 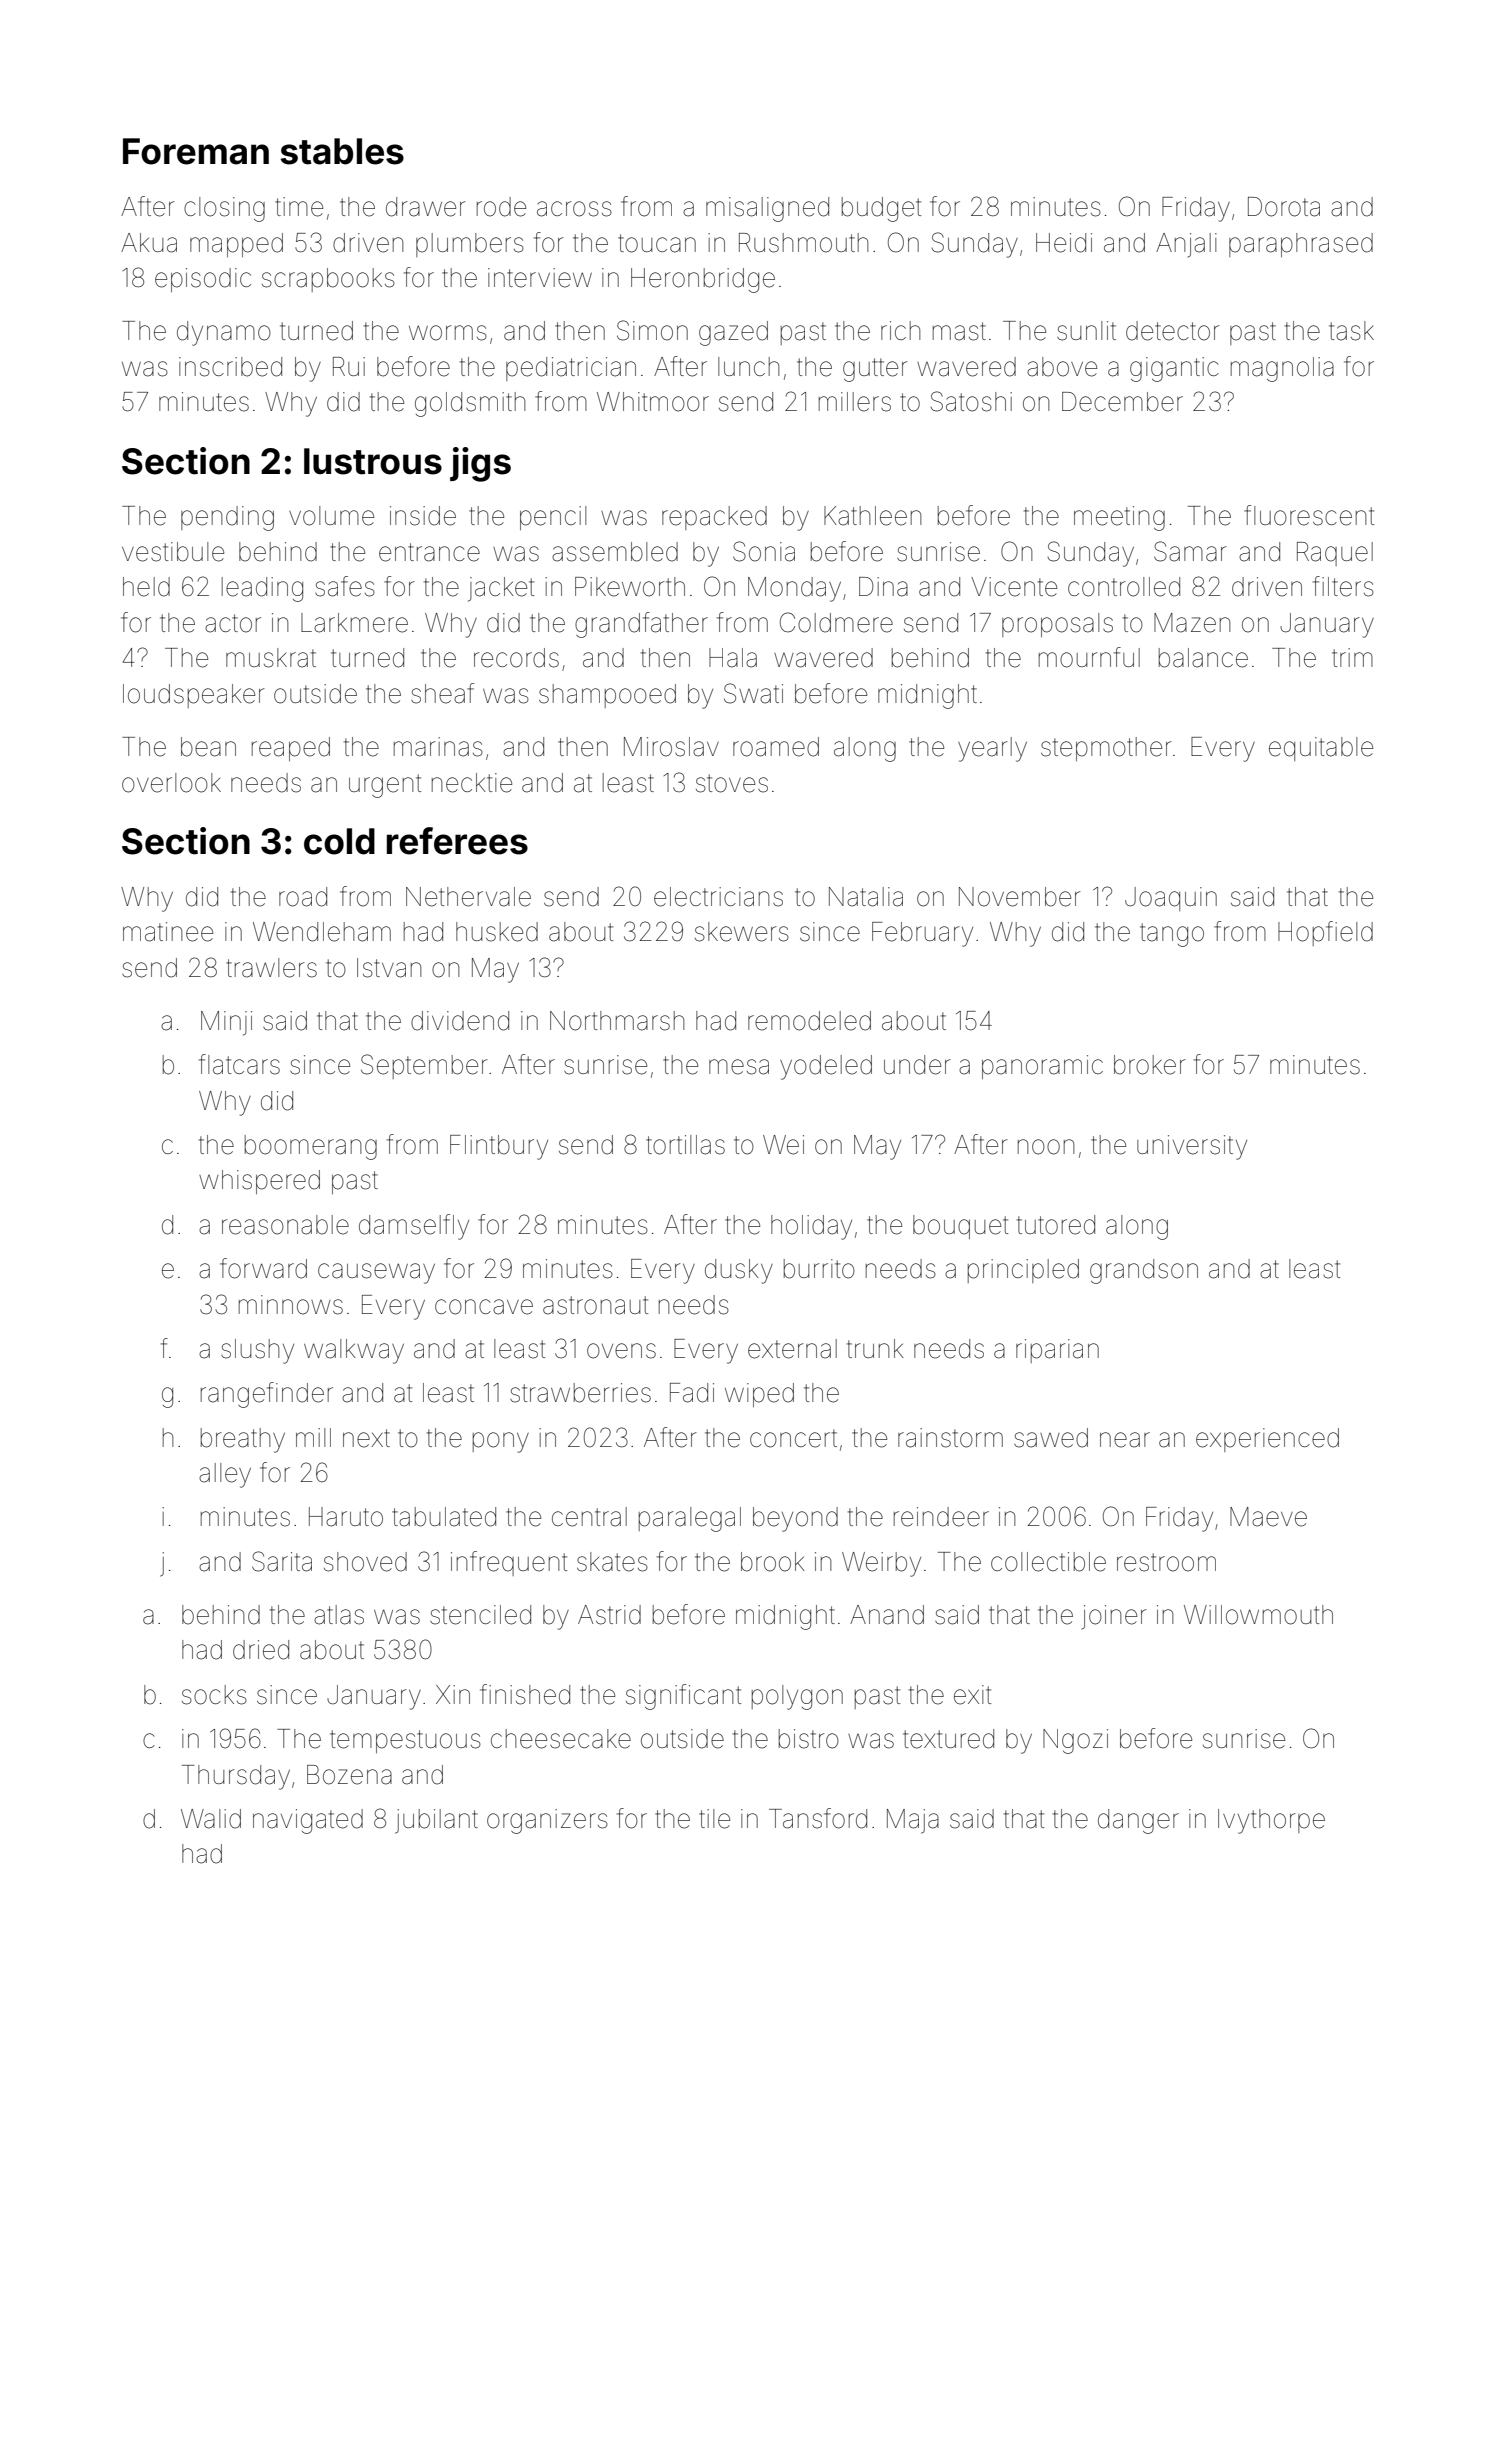 What do you see at coordinates (913, 1821) in the screenshot?
I see `Maja` at bounding box center [913, 1821].
